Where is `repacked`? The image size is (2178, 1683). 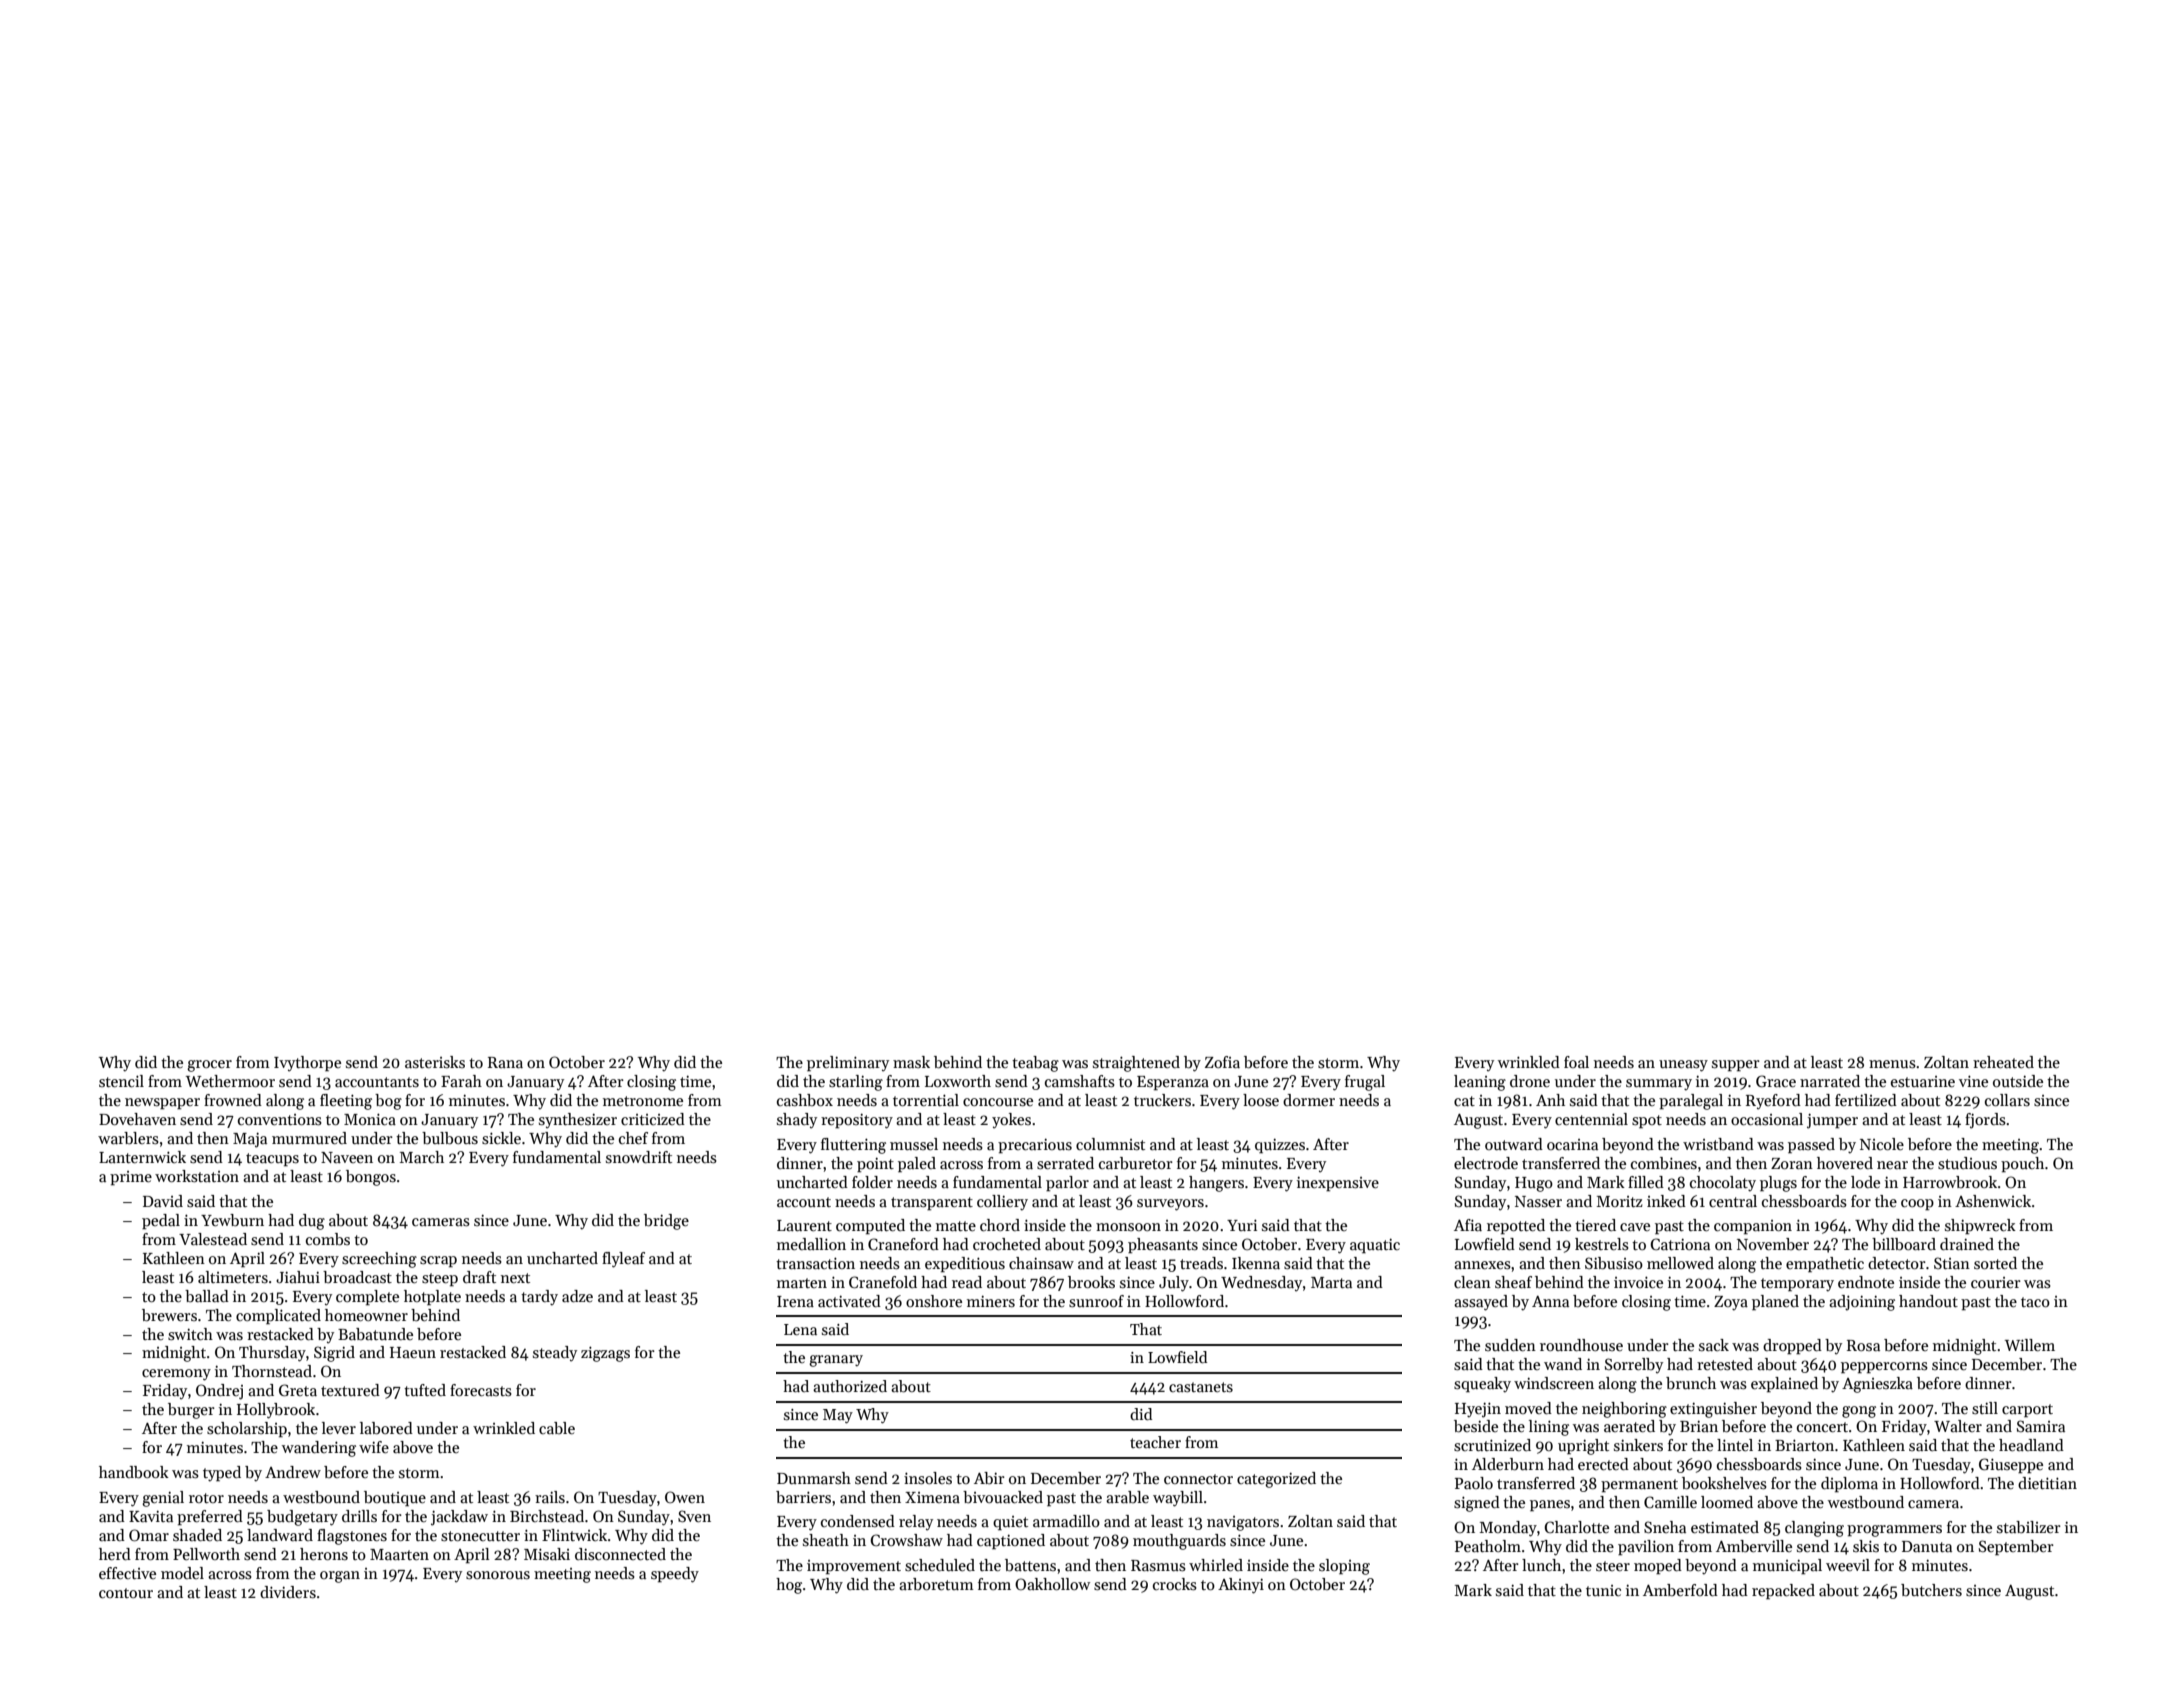
repacked is located at coordinates (1783, 1592).
